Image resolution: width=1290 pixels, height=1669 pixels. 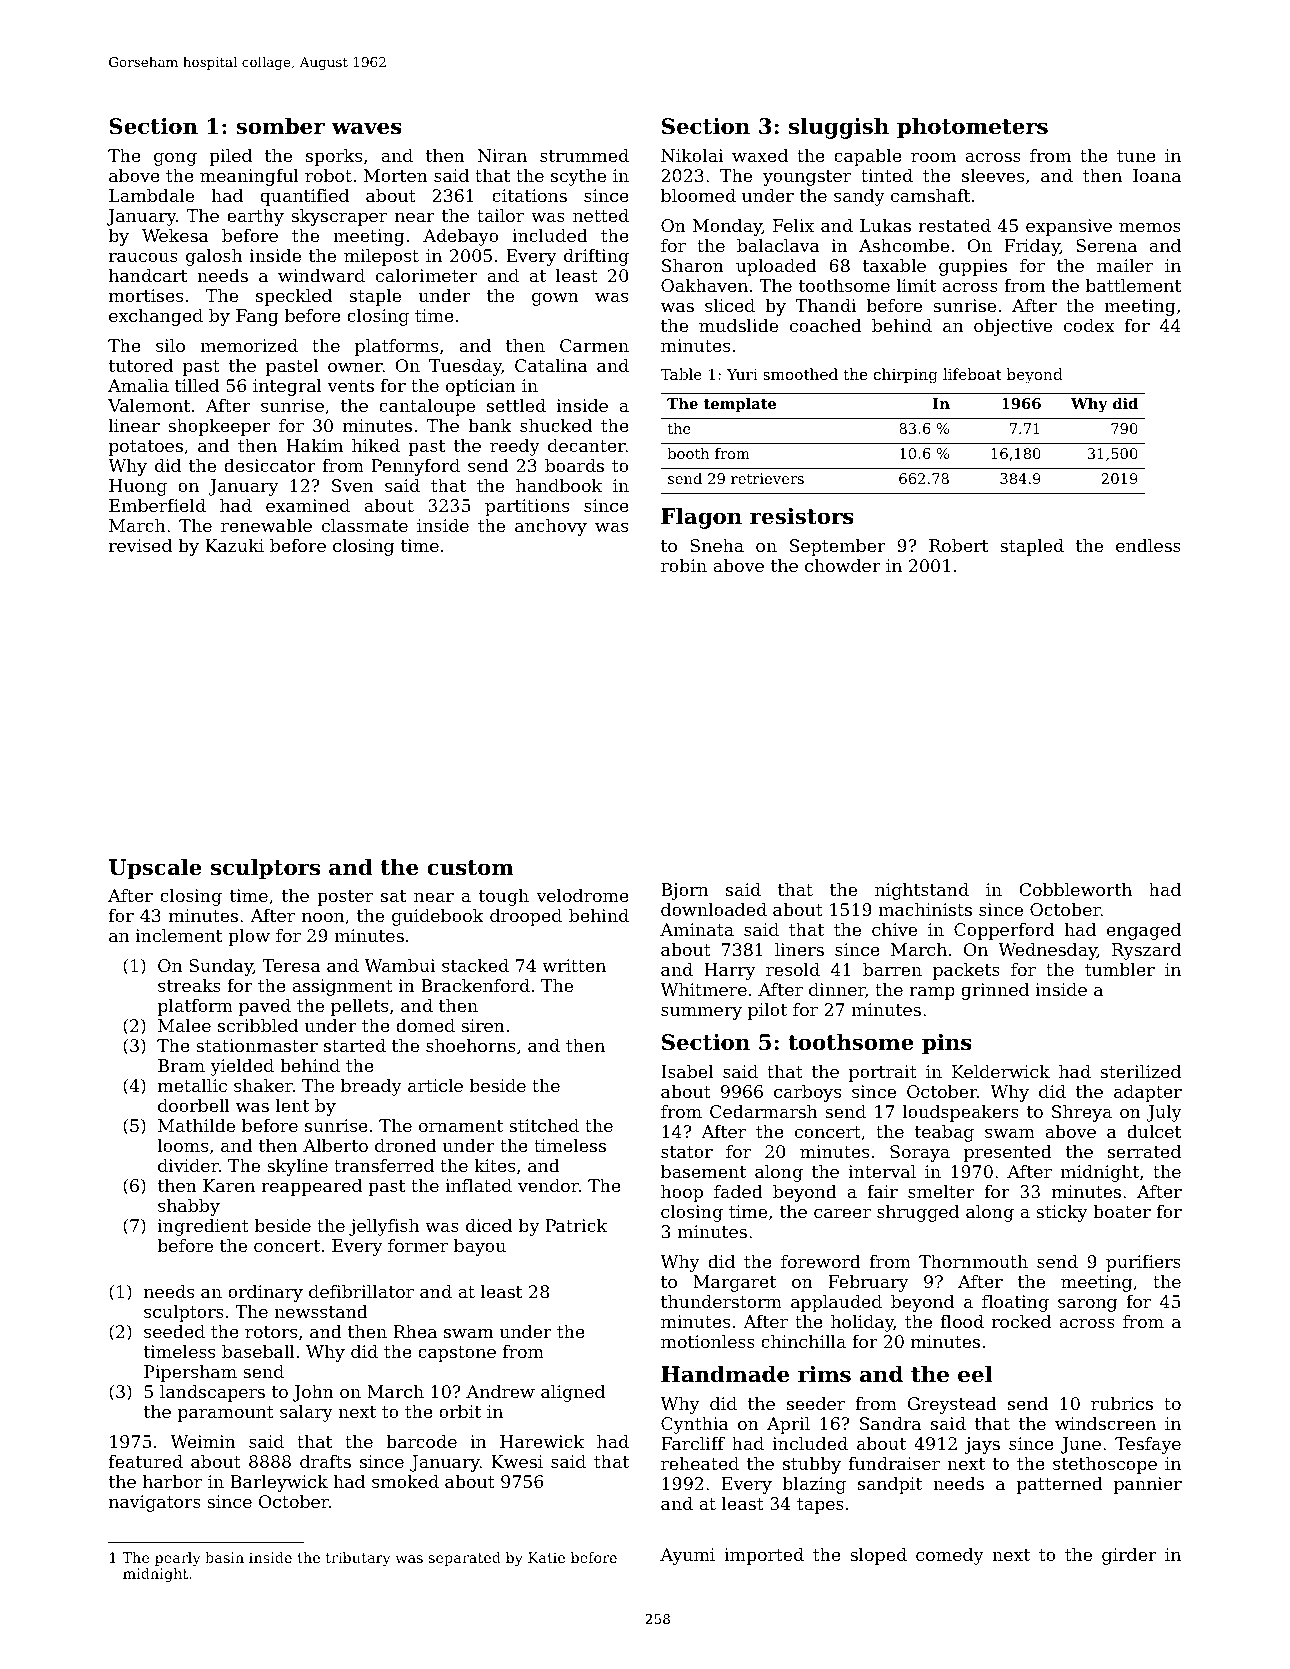 I want to click on Monday, so click(x=727, y=227).
